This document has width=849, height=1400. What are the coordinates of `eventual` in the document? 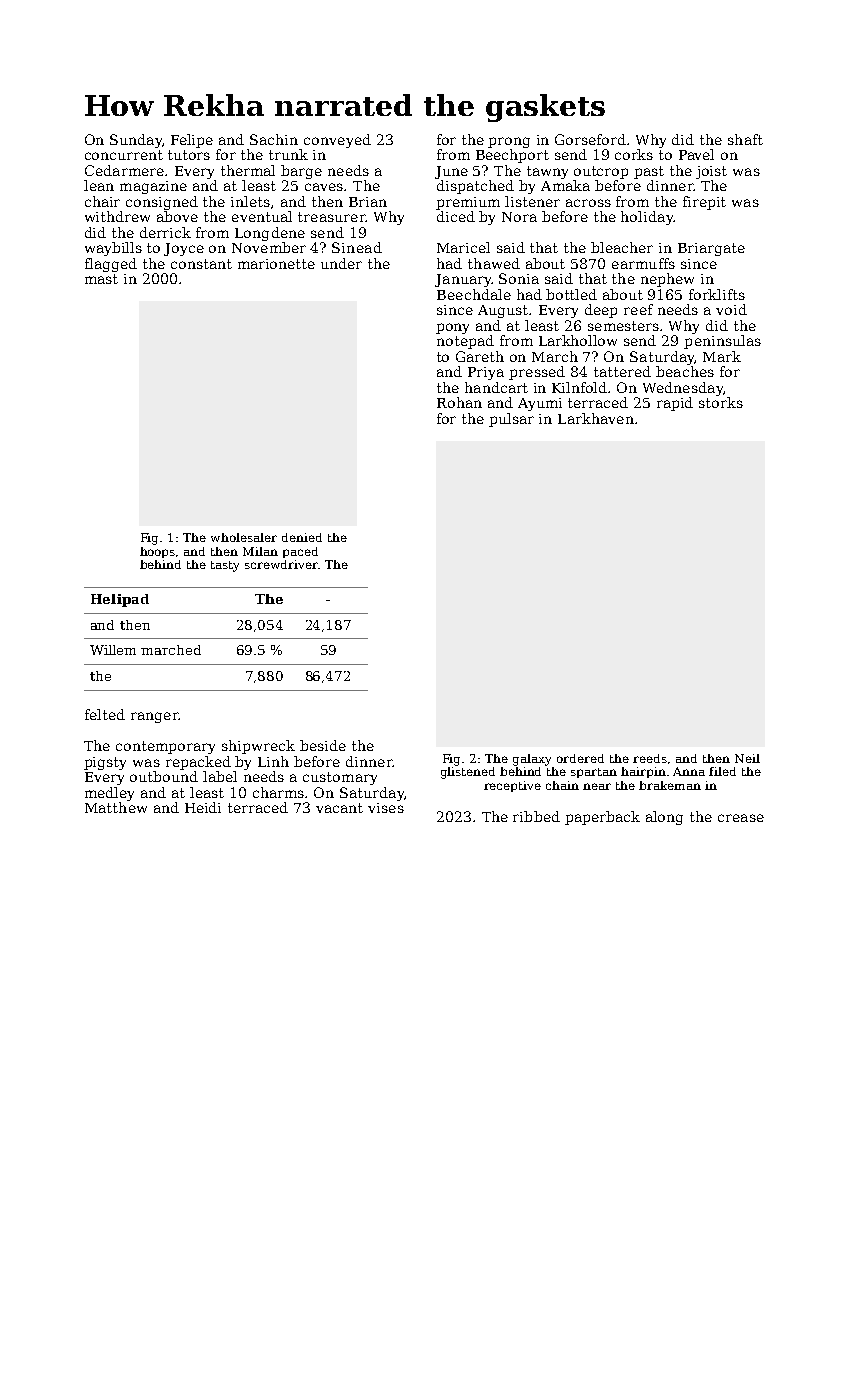 It's located at (262, 216).
